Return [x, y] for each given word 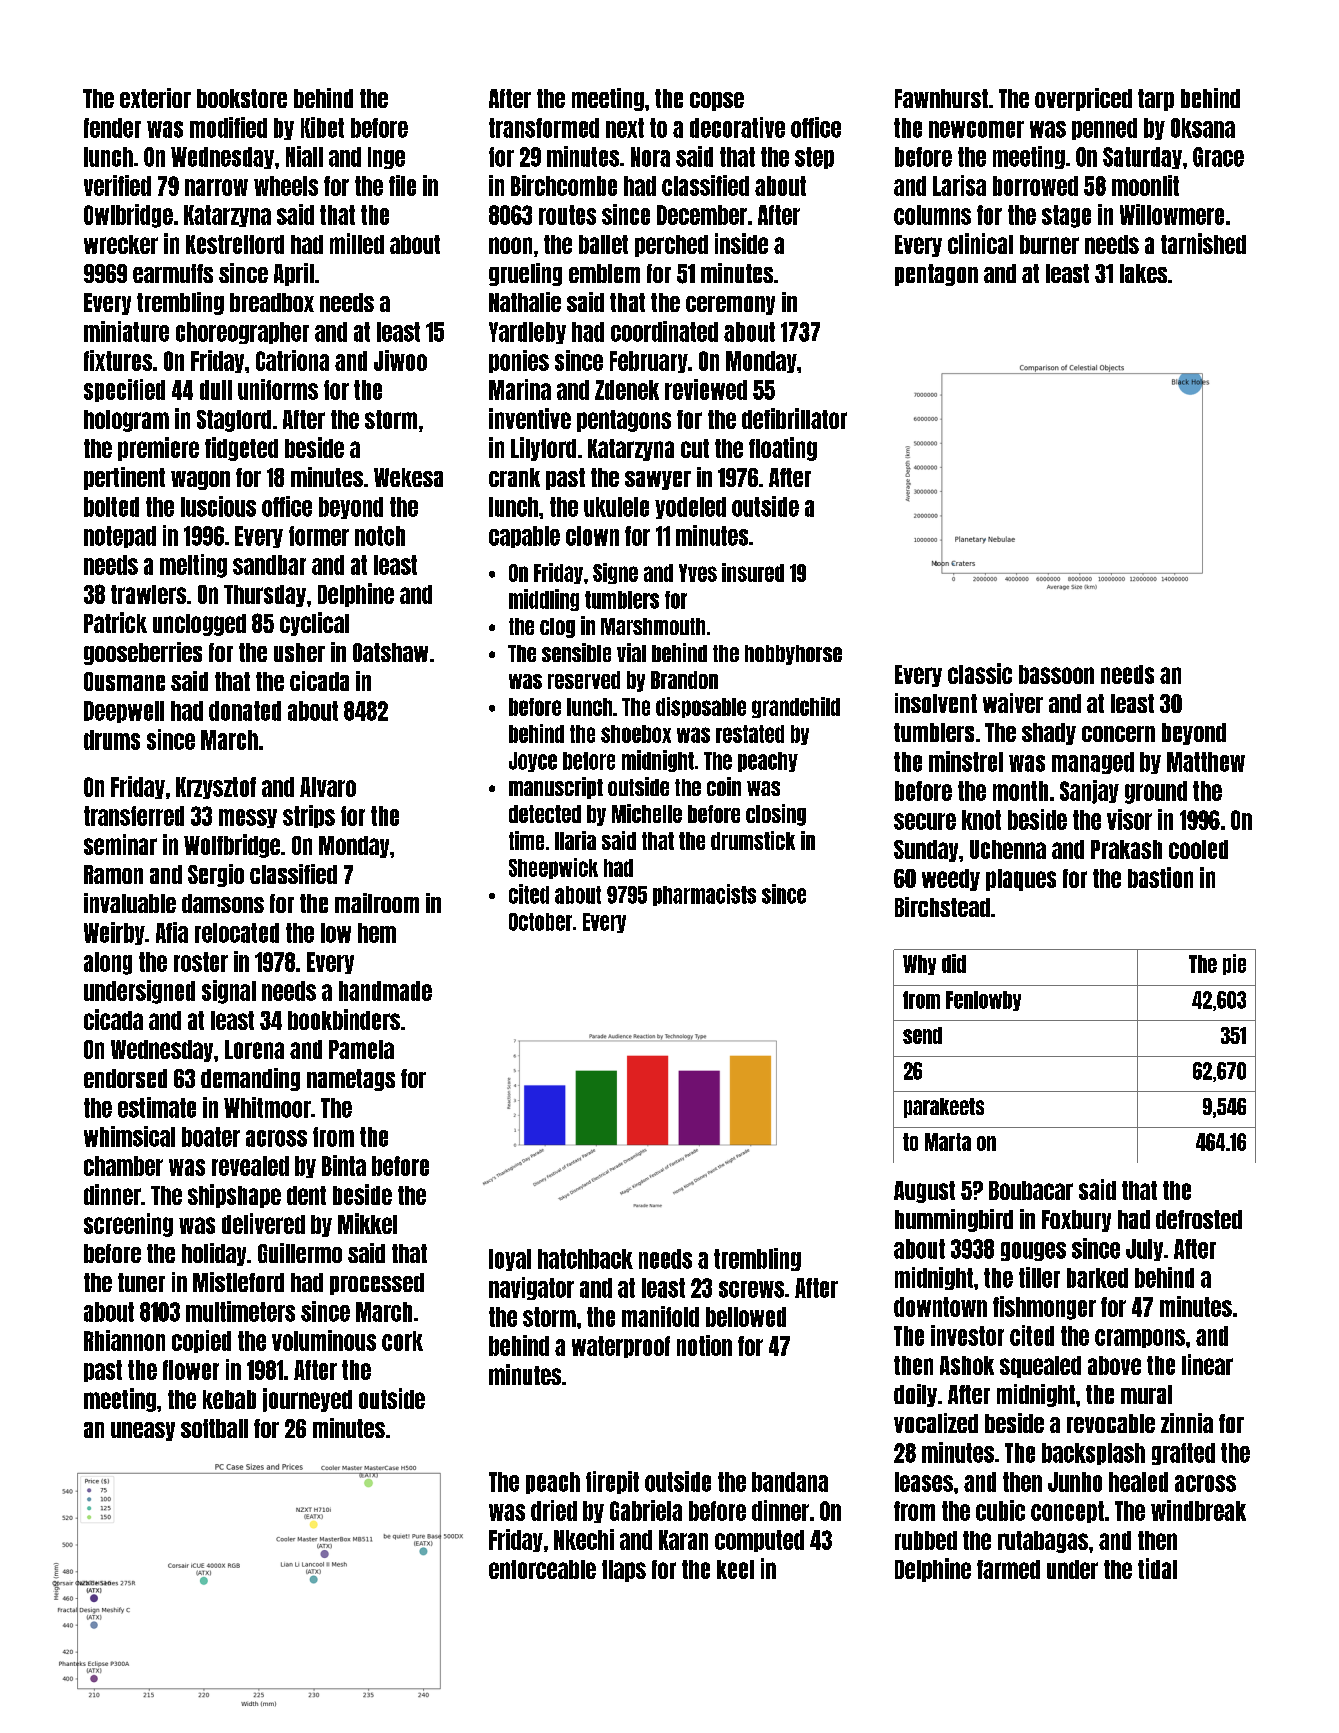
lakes [1143, 273]
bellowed [746, 1317]
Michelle [647, 813]
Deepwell [124, 712]
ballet [603, 244]
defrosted [1199, 1219]
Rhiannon [124, 1340]
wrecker [121, 244]
